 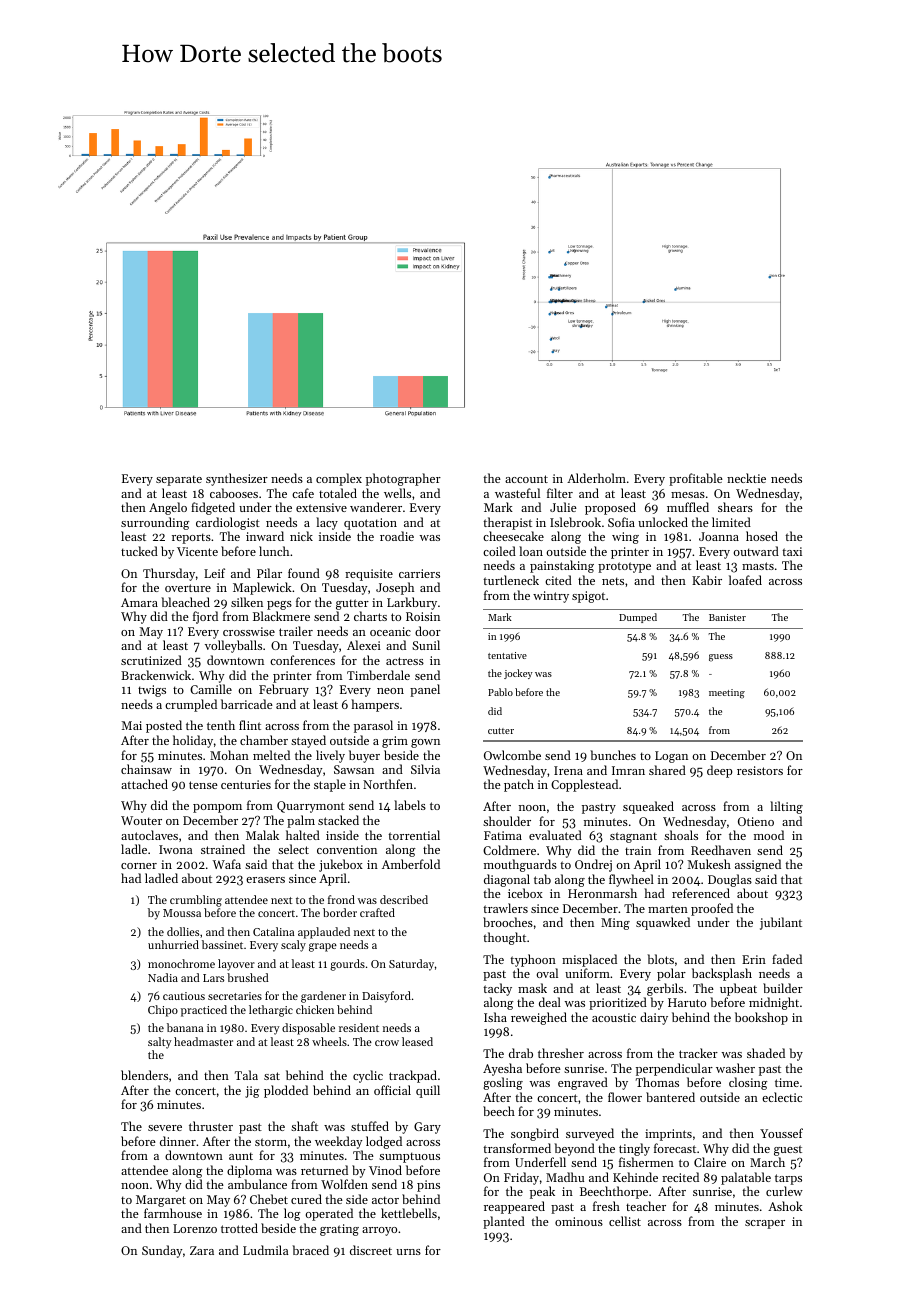 I want to click on blenders, so click(x=144, y=1075).
